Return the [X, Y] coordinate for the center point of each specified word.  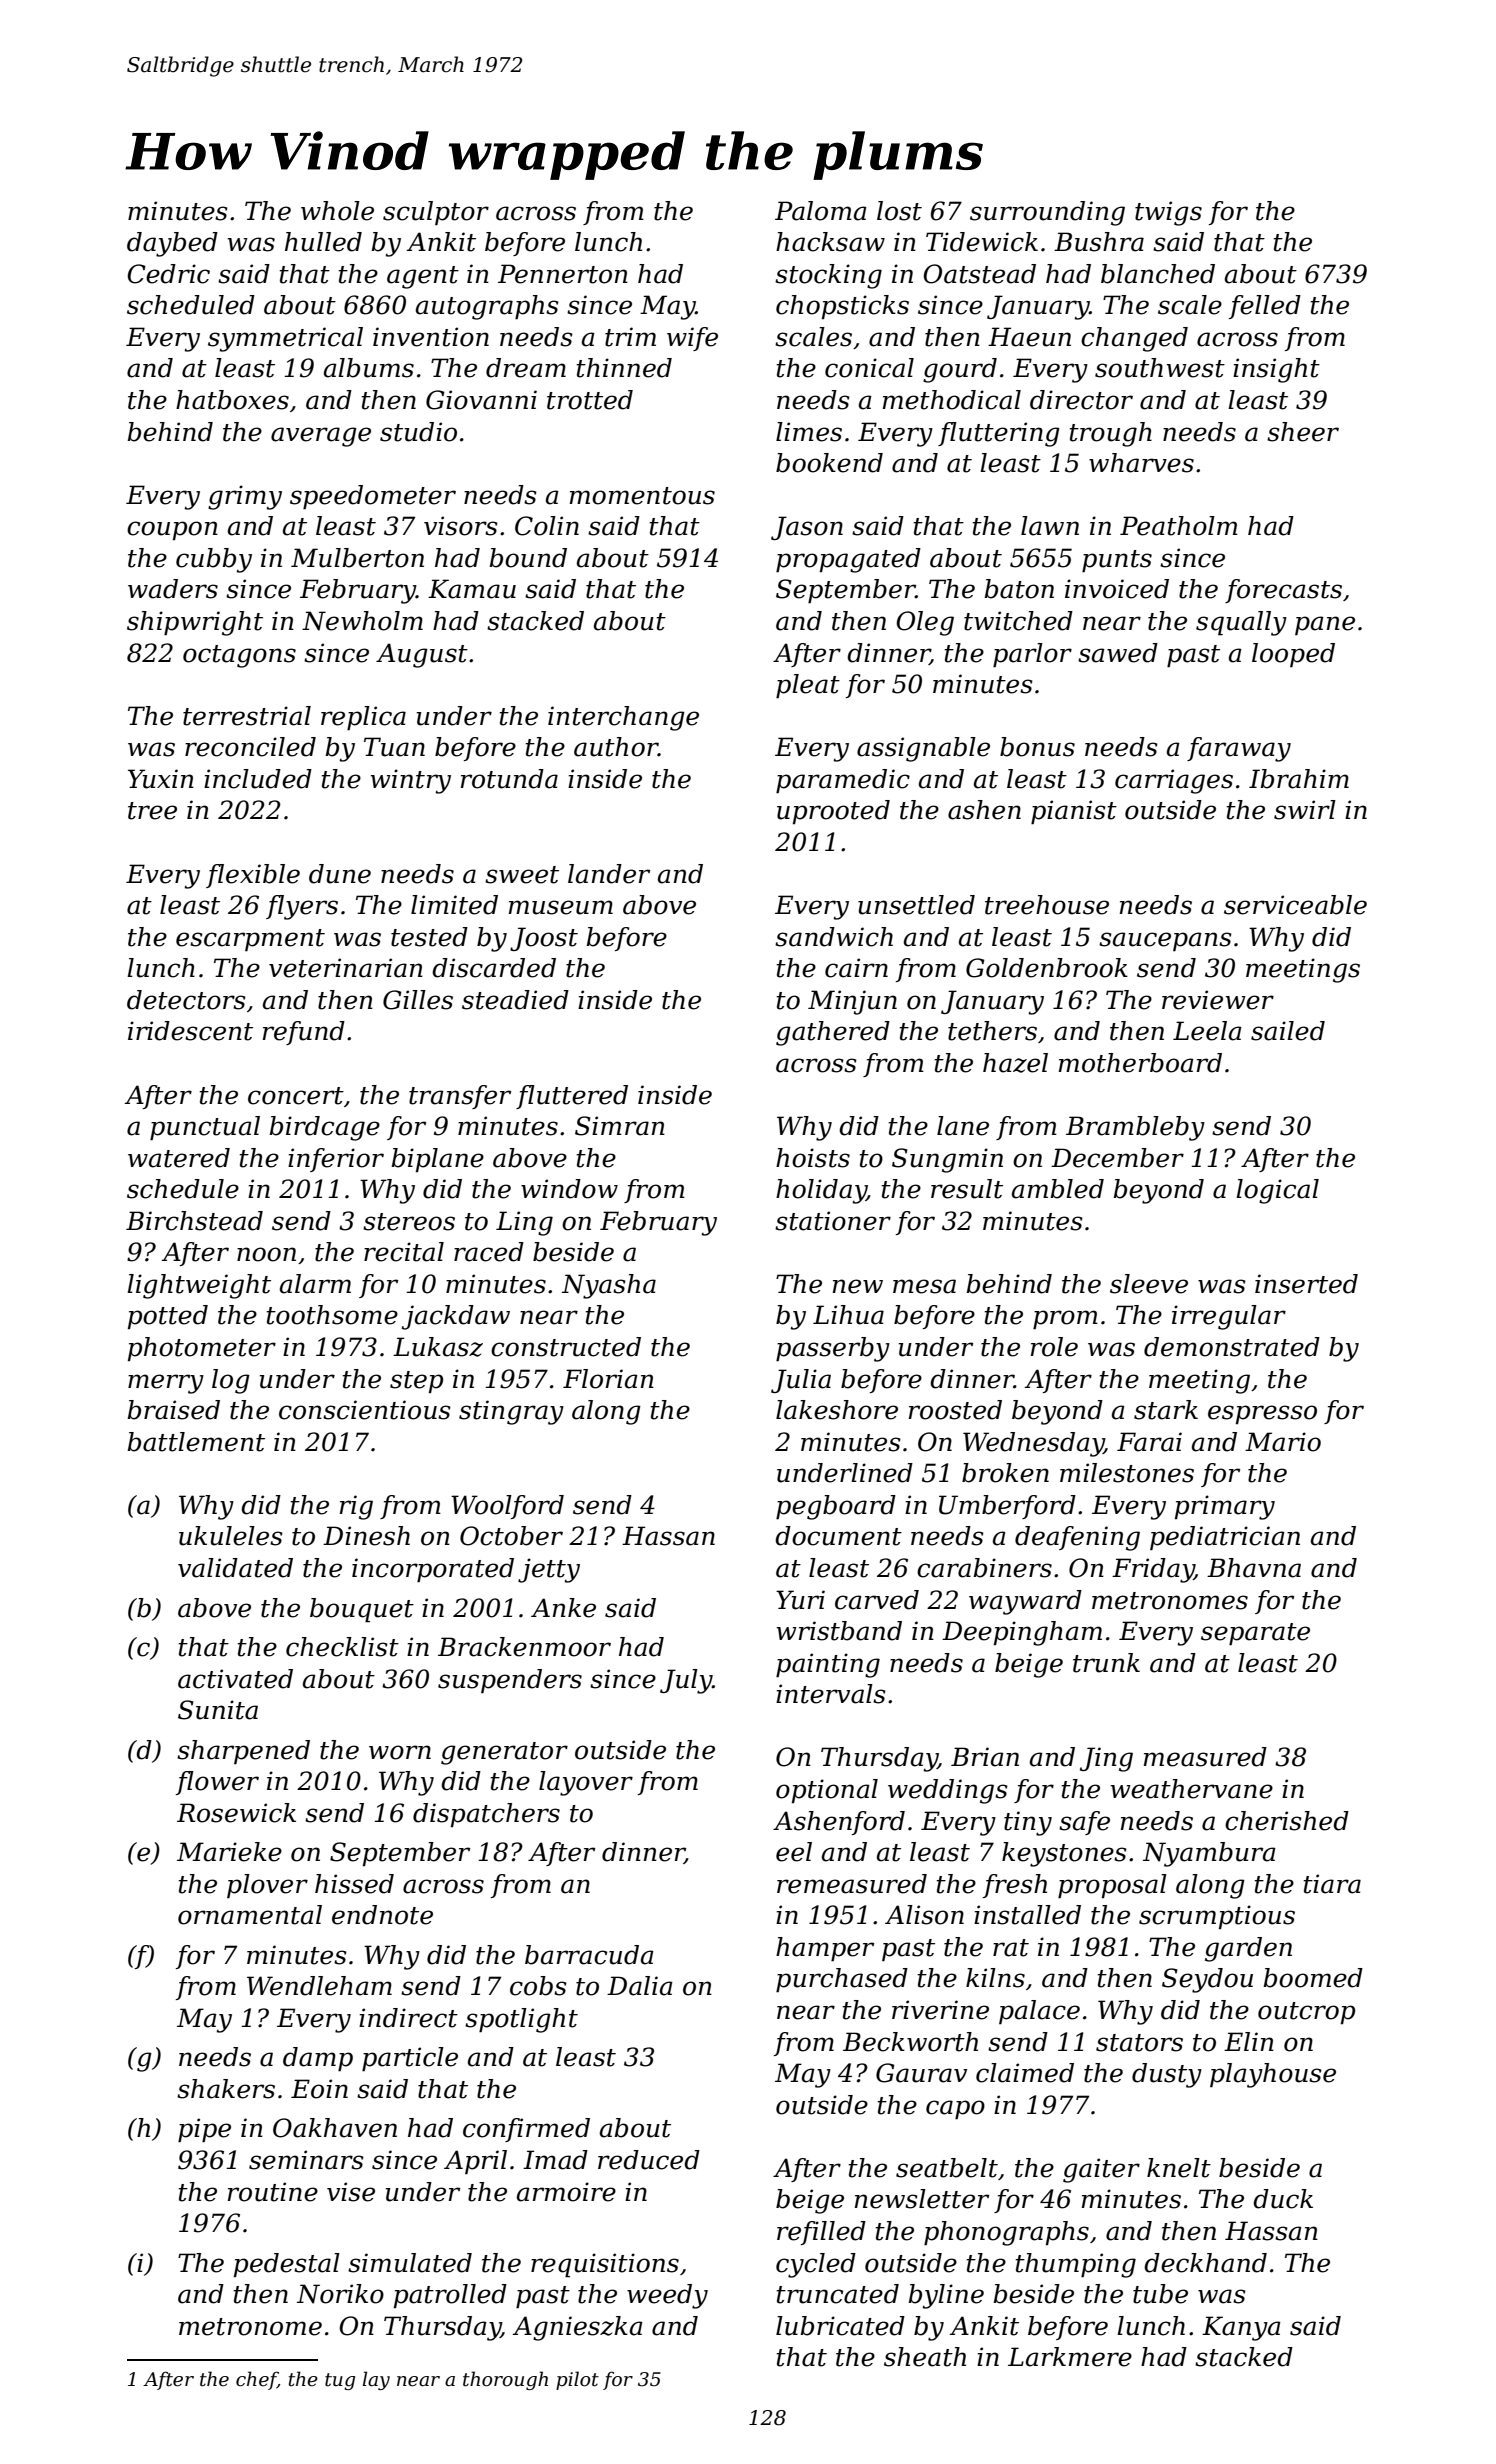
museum [561, 907]
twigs [1168, 213]
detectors [186, 1000]
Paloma [821, 211]
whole [337, 211]
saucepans [1165, 941]
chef [257, 2380]
